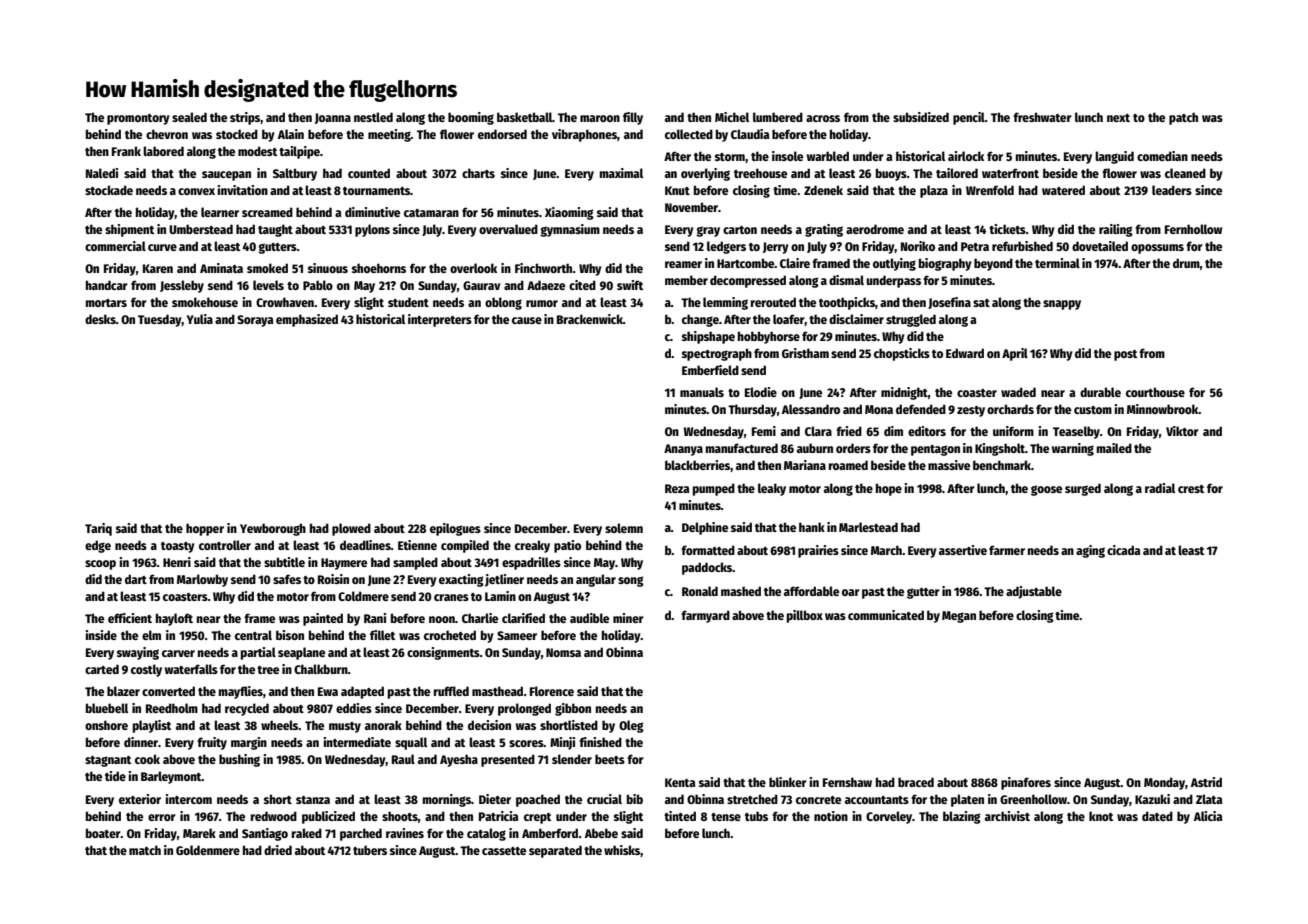 The width and height of the screenshot is (1308, 924). I want to click on radial, so click(1160, 488).
